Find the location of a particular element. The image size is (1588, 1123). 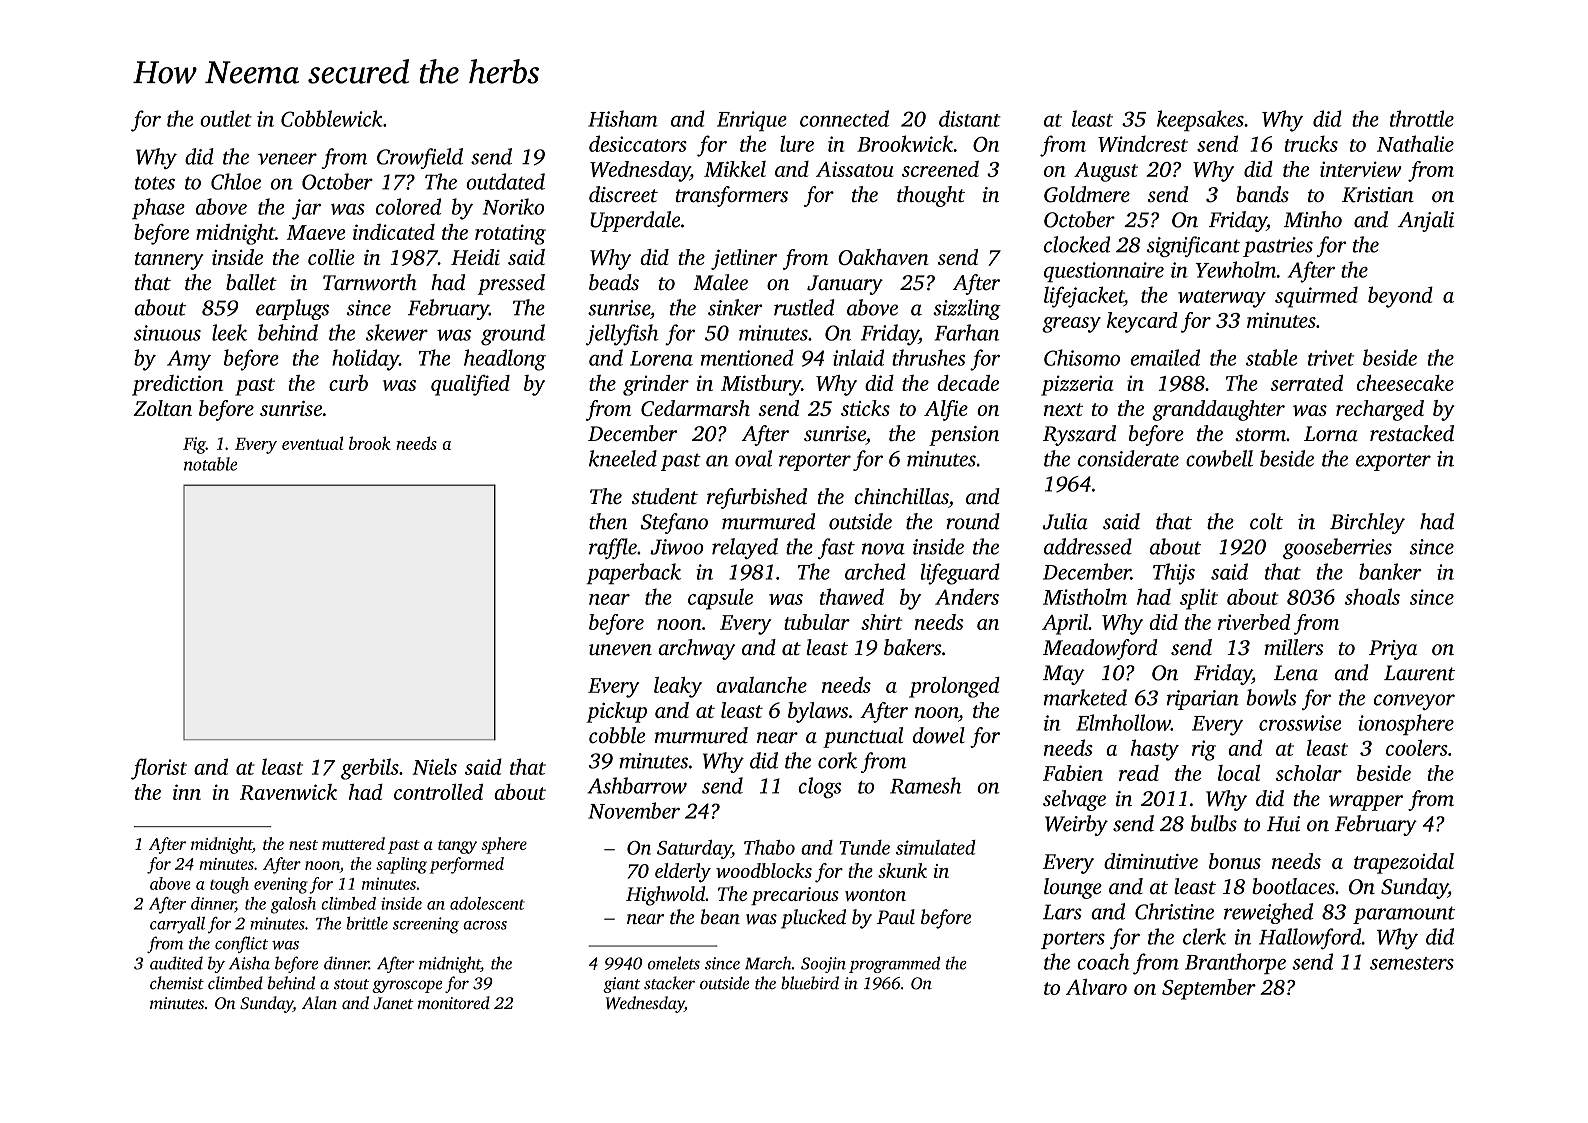

lifeguard is located at coordinates (960, 574).
